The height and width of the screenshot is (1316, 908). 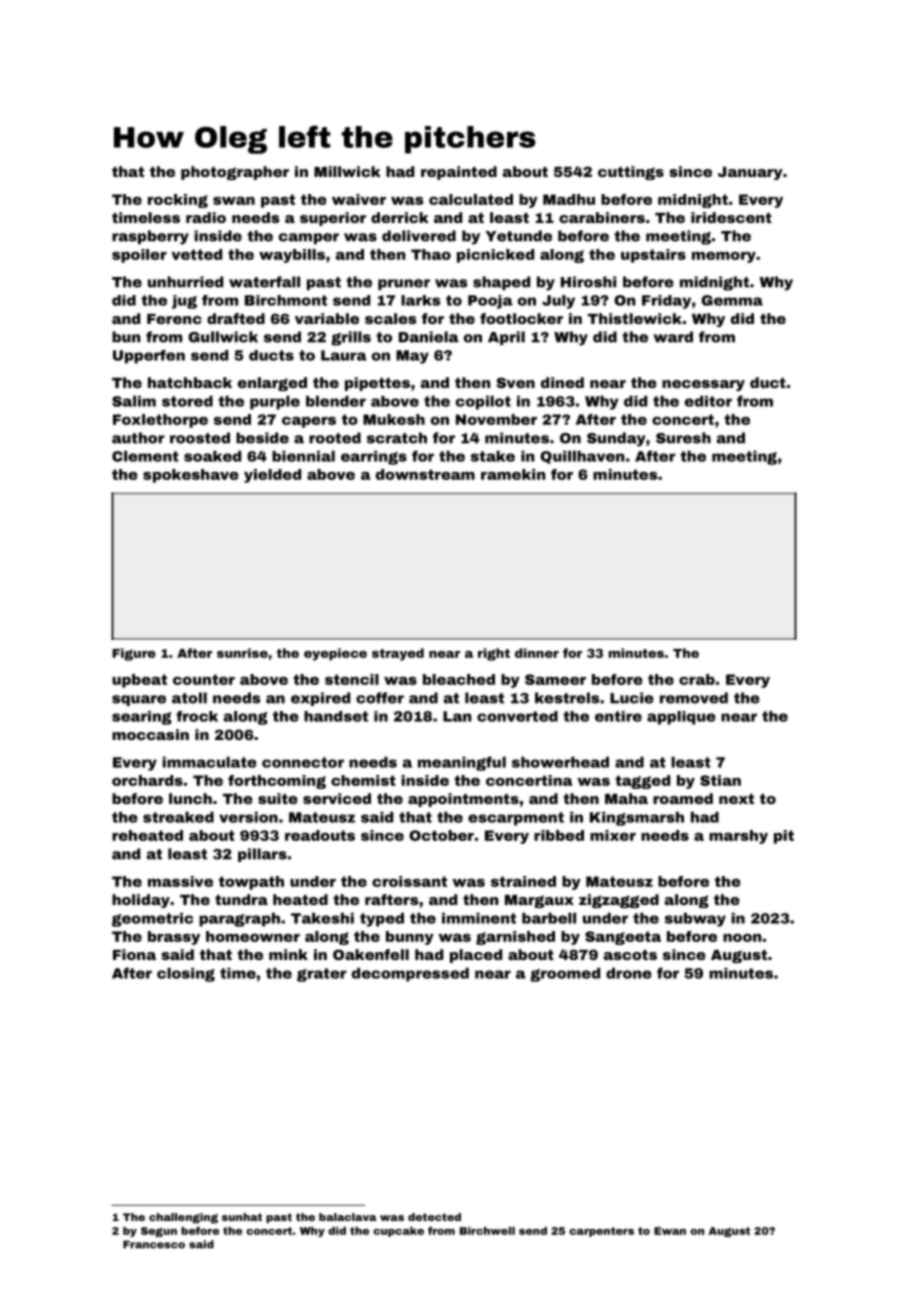 I want to click on repainted, so click(x=459, y=173).
